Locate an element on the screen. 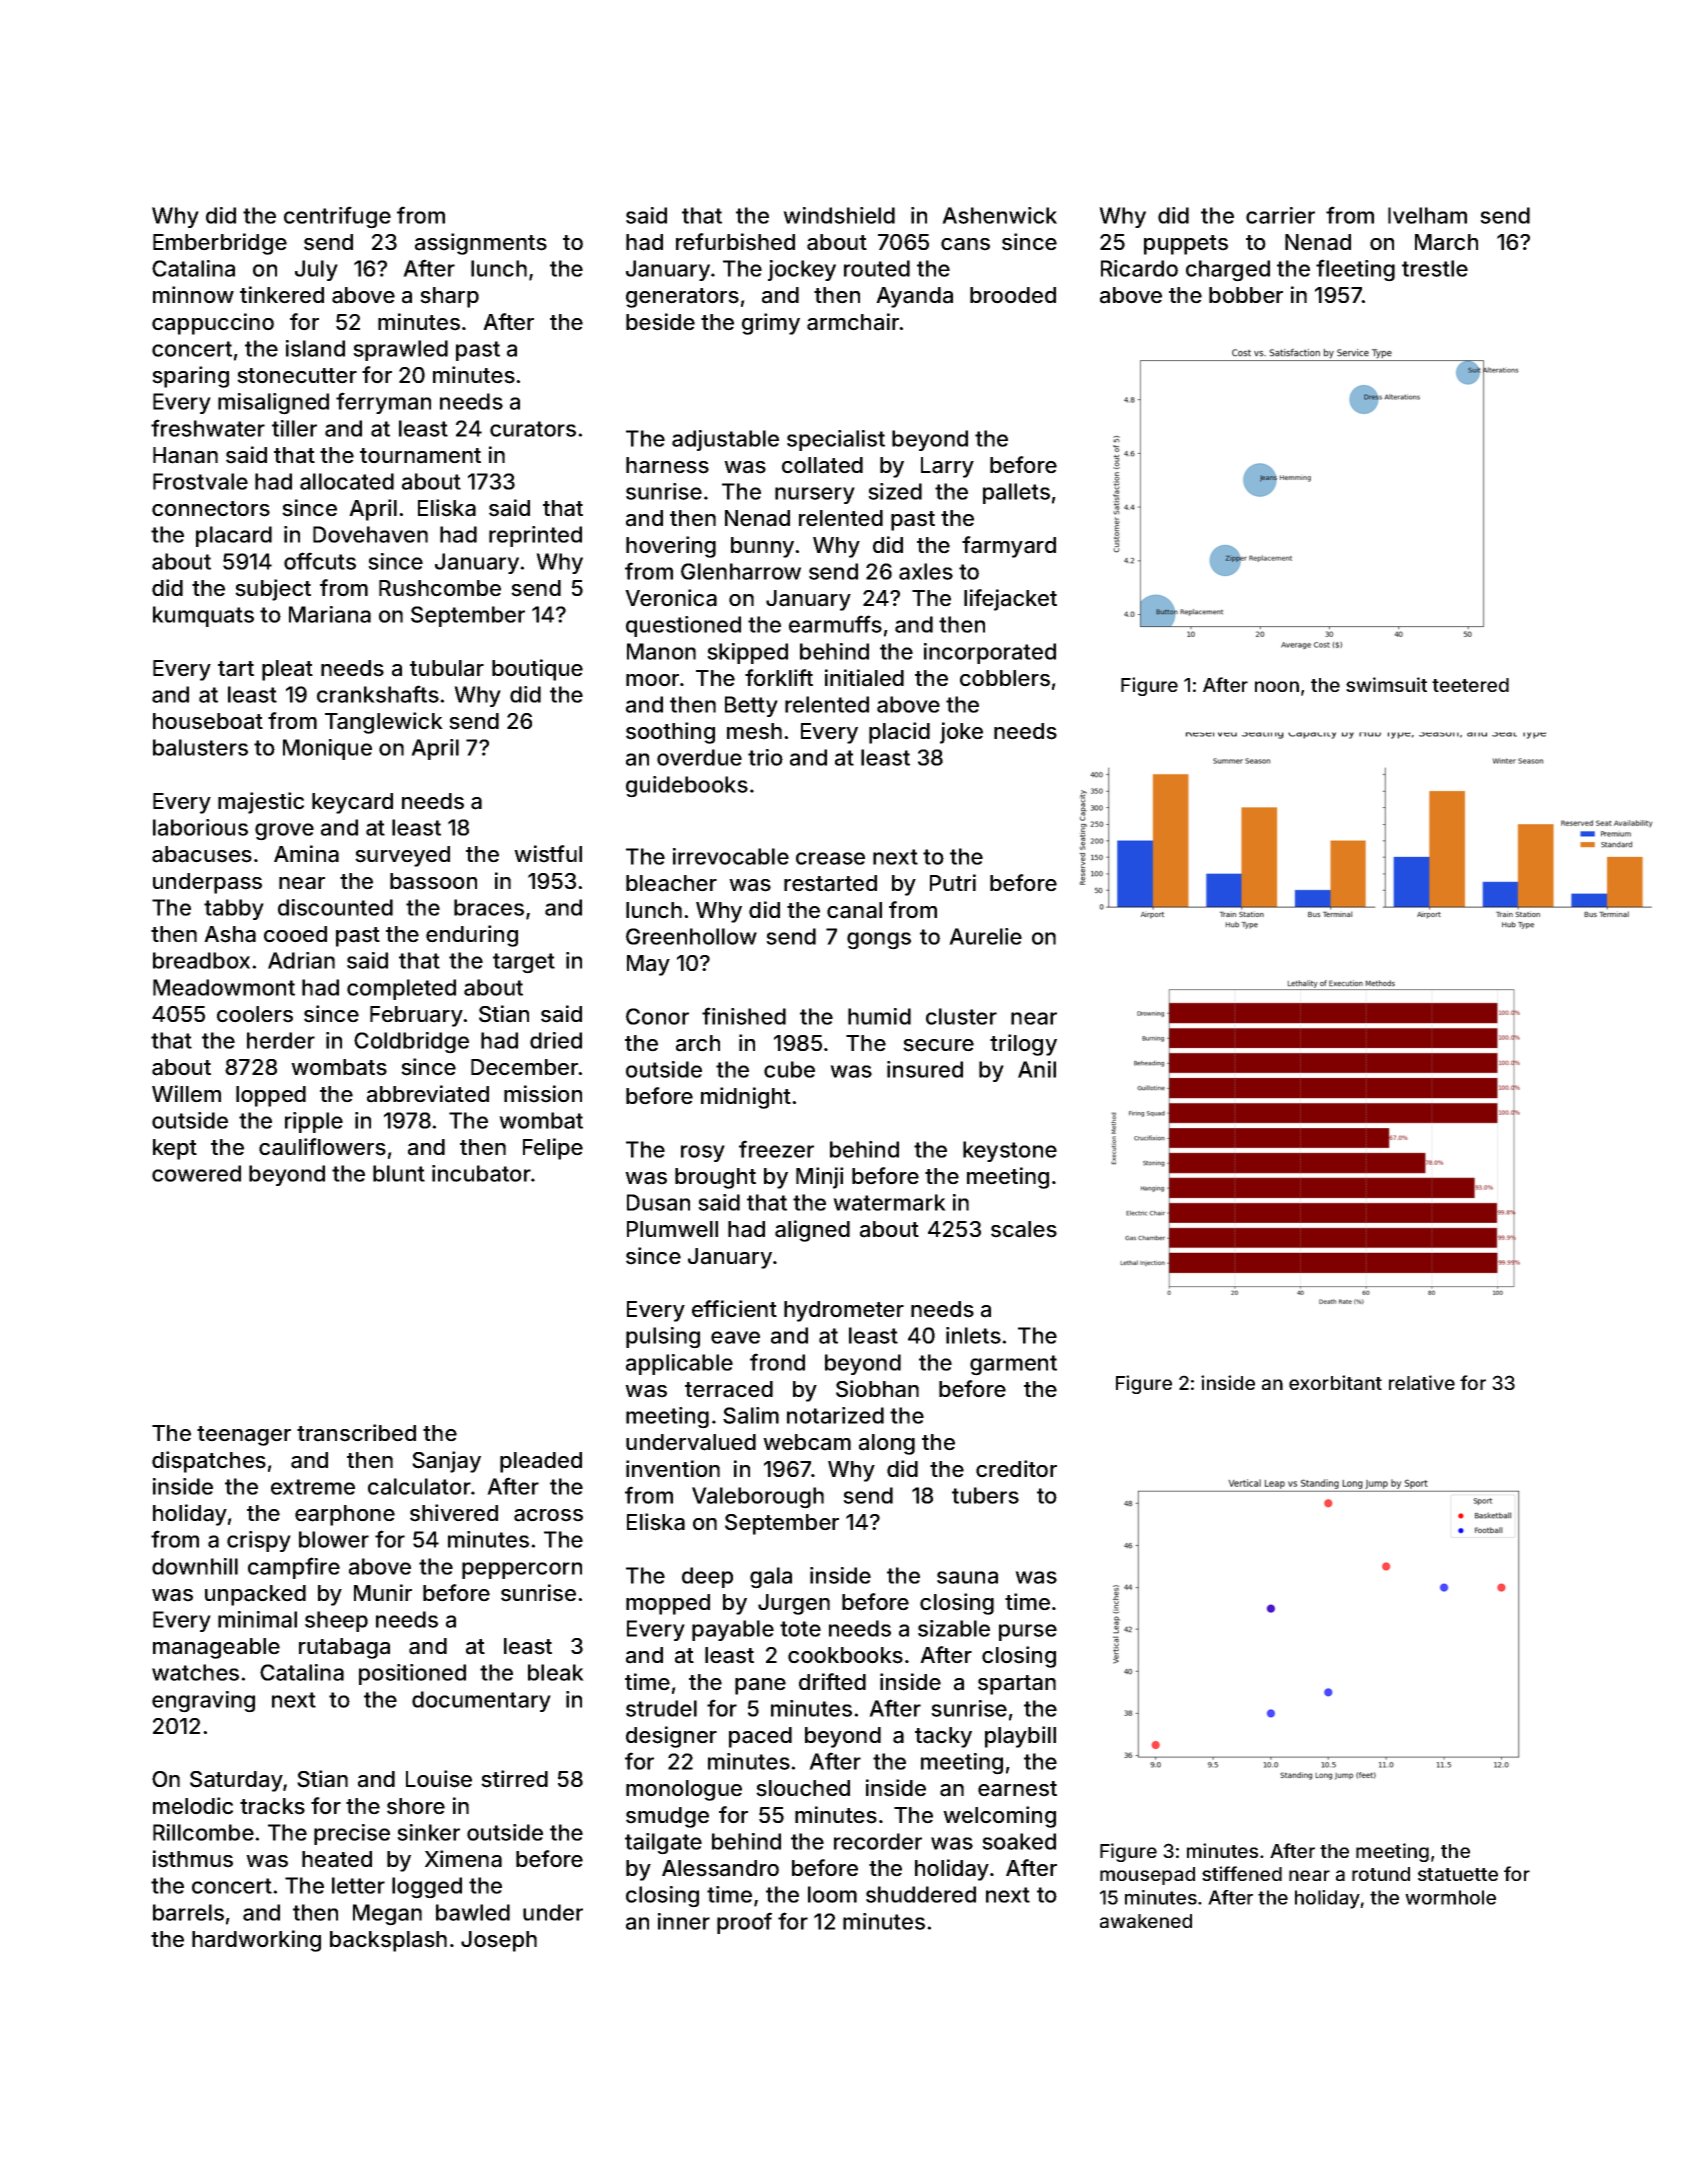  Aurelie is located at coordinates (985, 936).
